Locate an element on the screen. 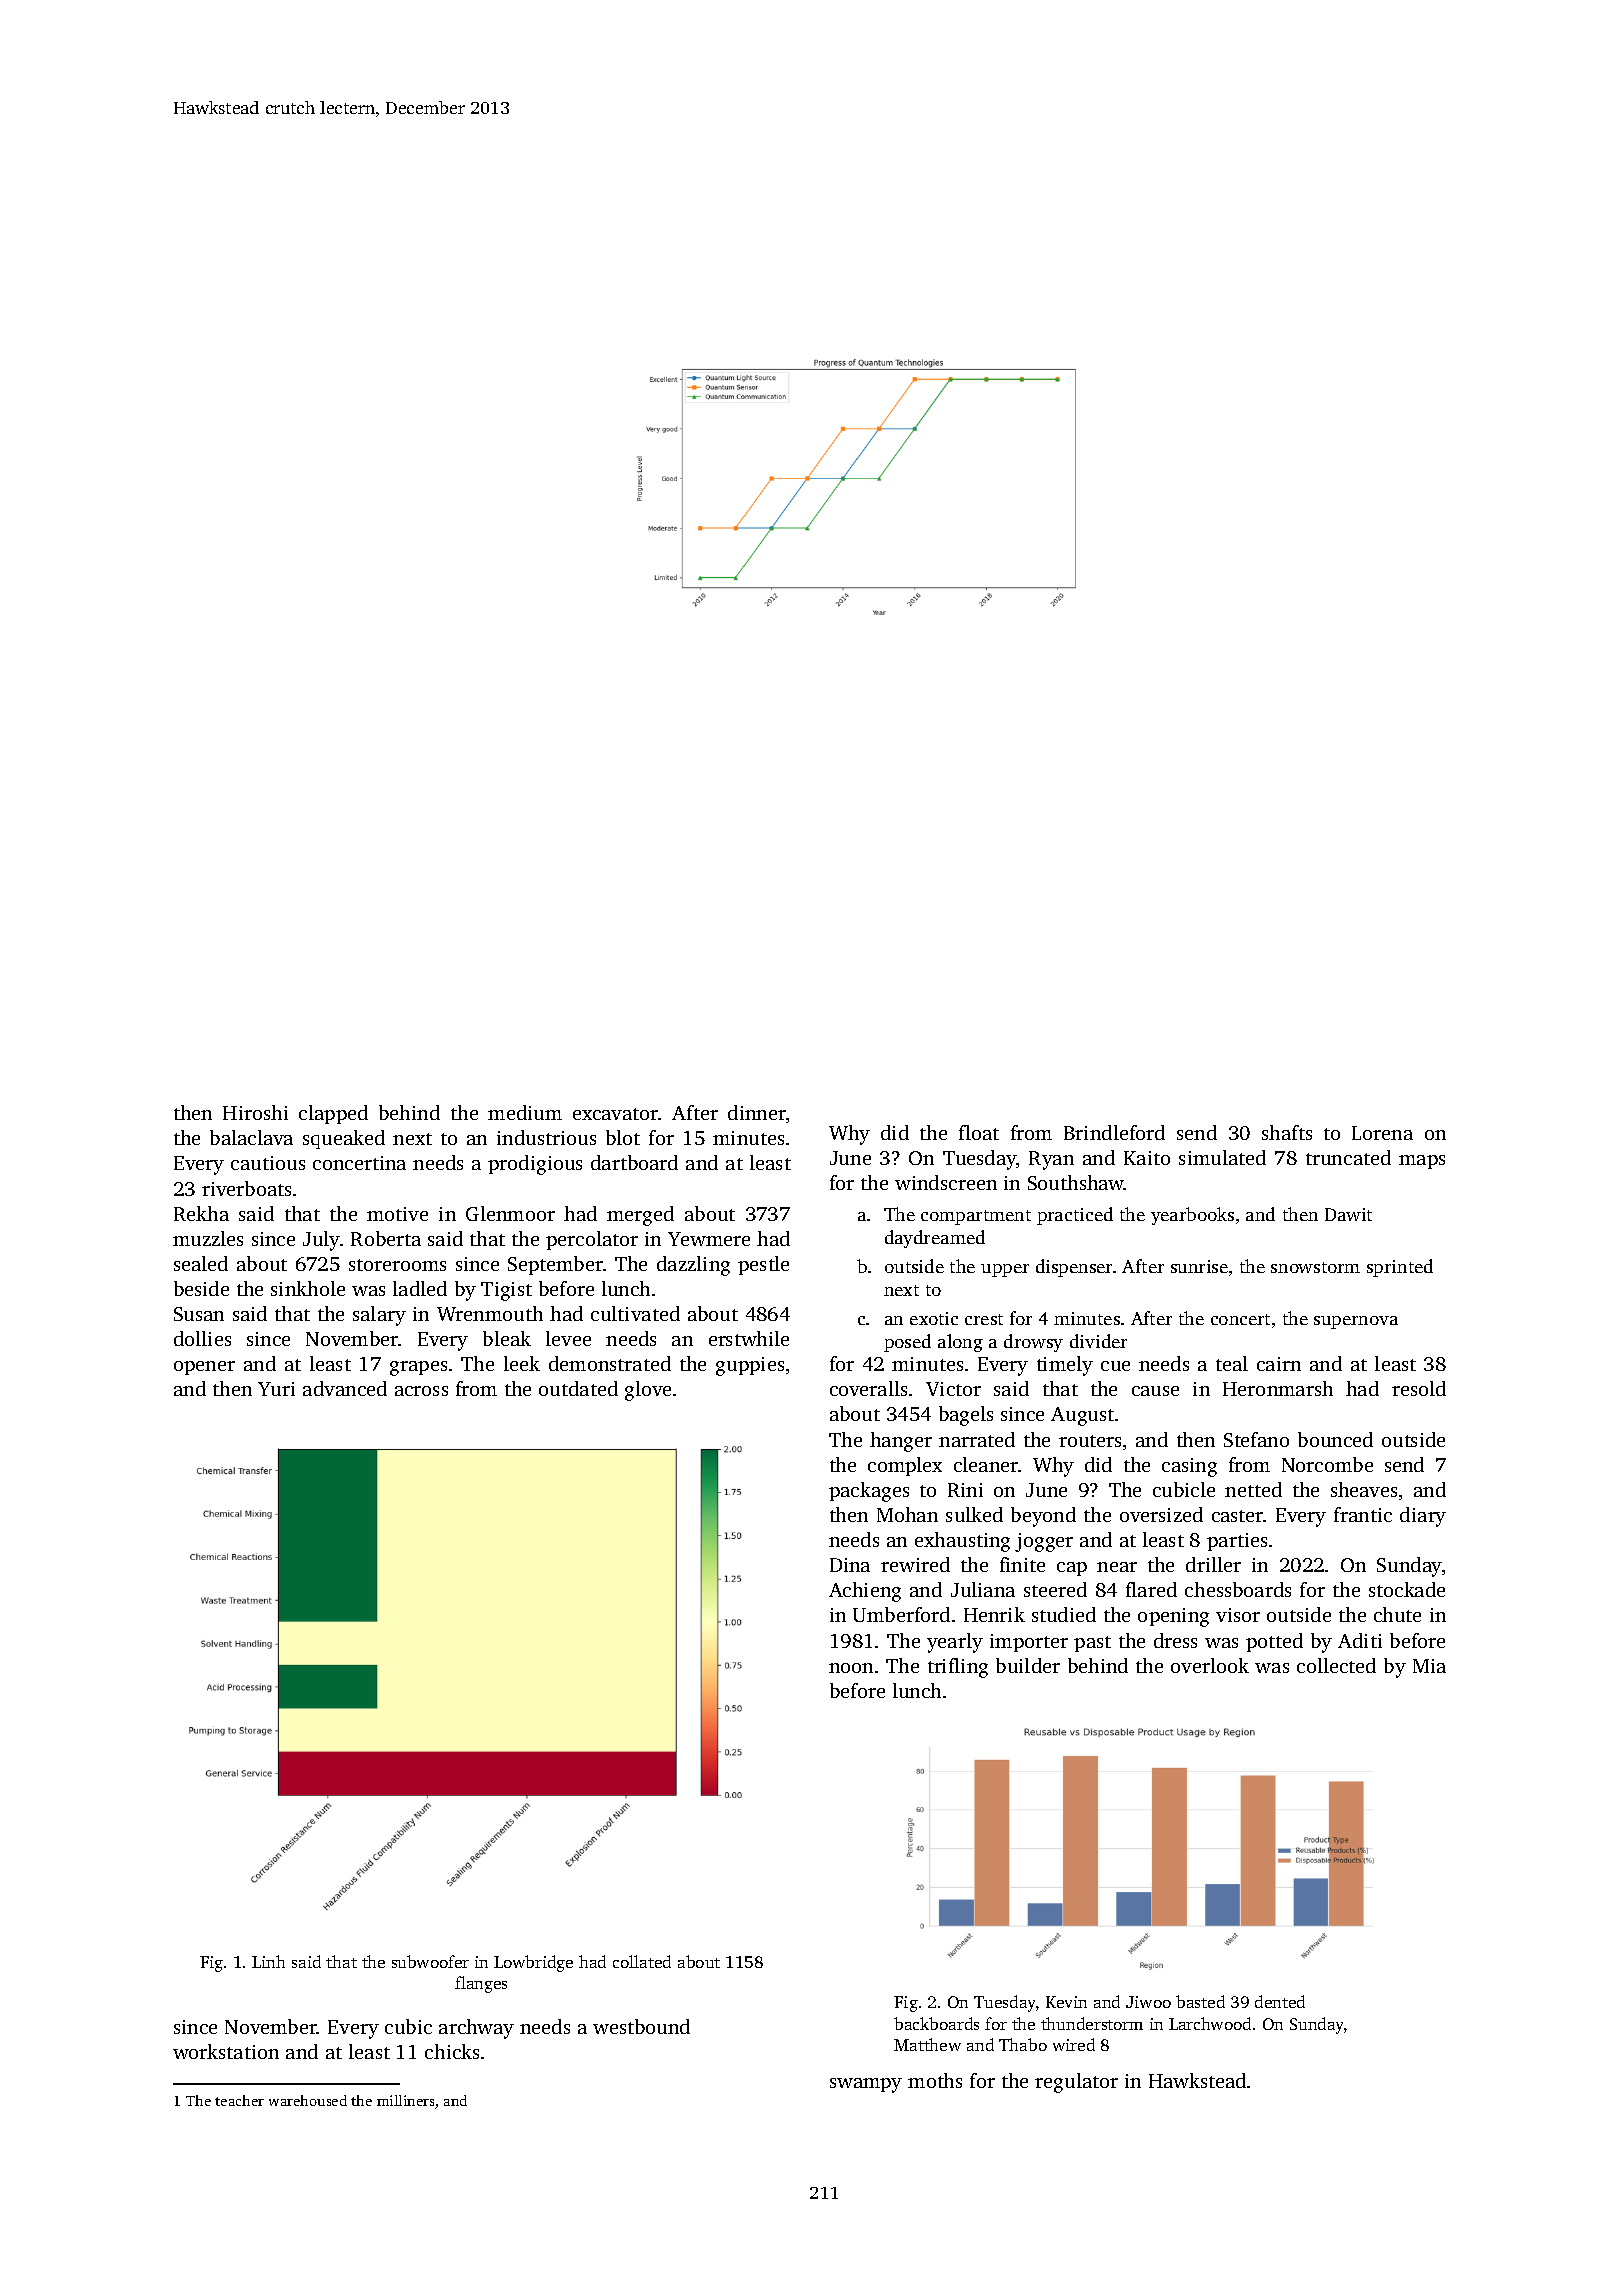 The width and height of the screenshot is (1620, 2292). subwoofer is located at coordinates (430, 1961).
